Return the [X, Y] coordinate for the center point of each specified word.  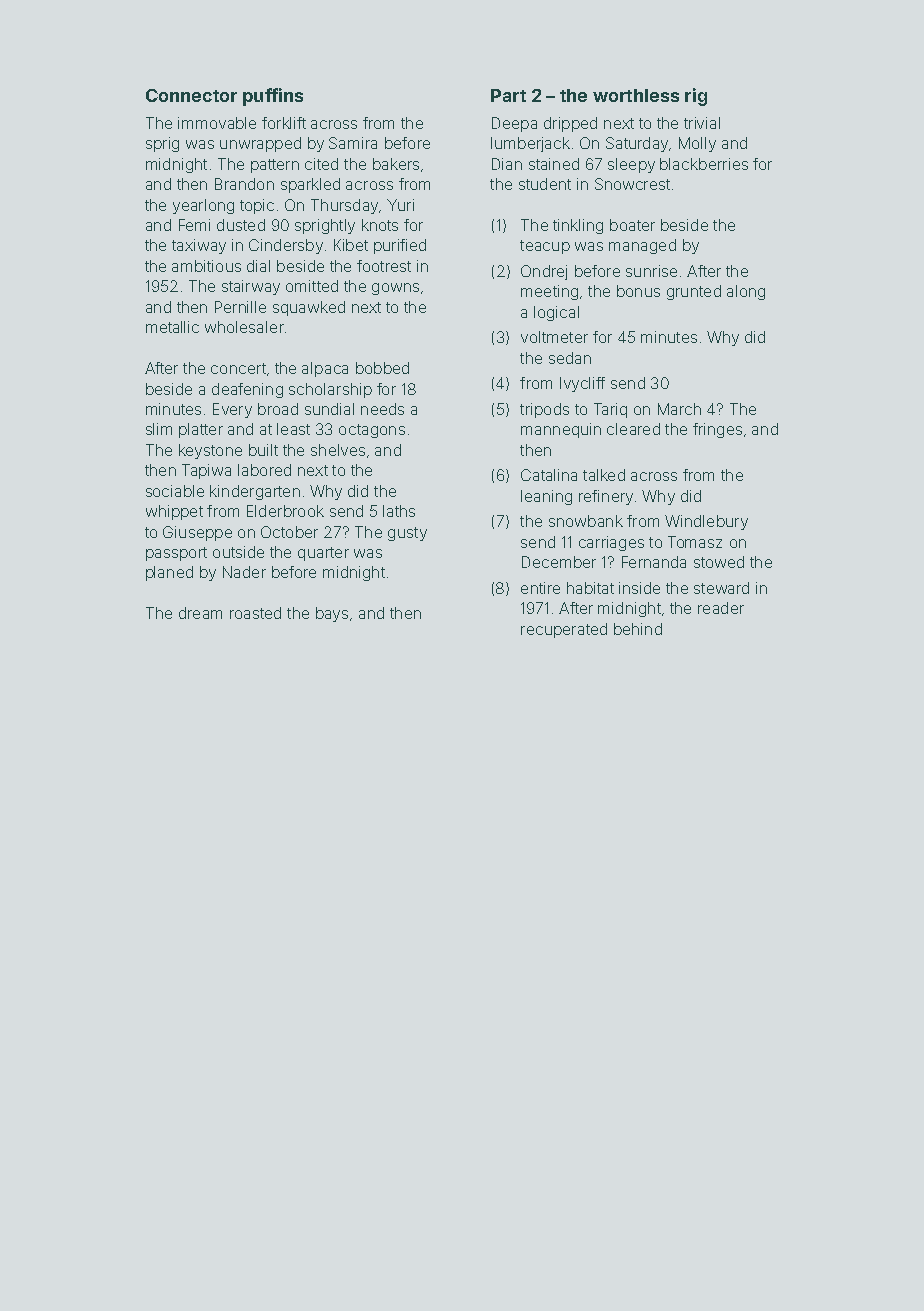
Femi [194, 225]
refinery [606, 497]
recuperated [564, 630]
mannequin [561, 430]
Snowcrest [632, 184]
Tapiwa [206, 471]
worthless [636, 95]
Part [508, 95]
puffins [273, 97]
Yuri [400, 205]
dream [200, 613]
